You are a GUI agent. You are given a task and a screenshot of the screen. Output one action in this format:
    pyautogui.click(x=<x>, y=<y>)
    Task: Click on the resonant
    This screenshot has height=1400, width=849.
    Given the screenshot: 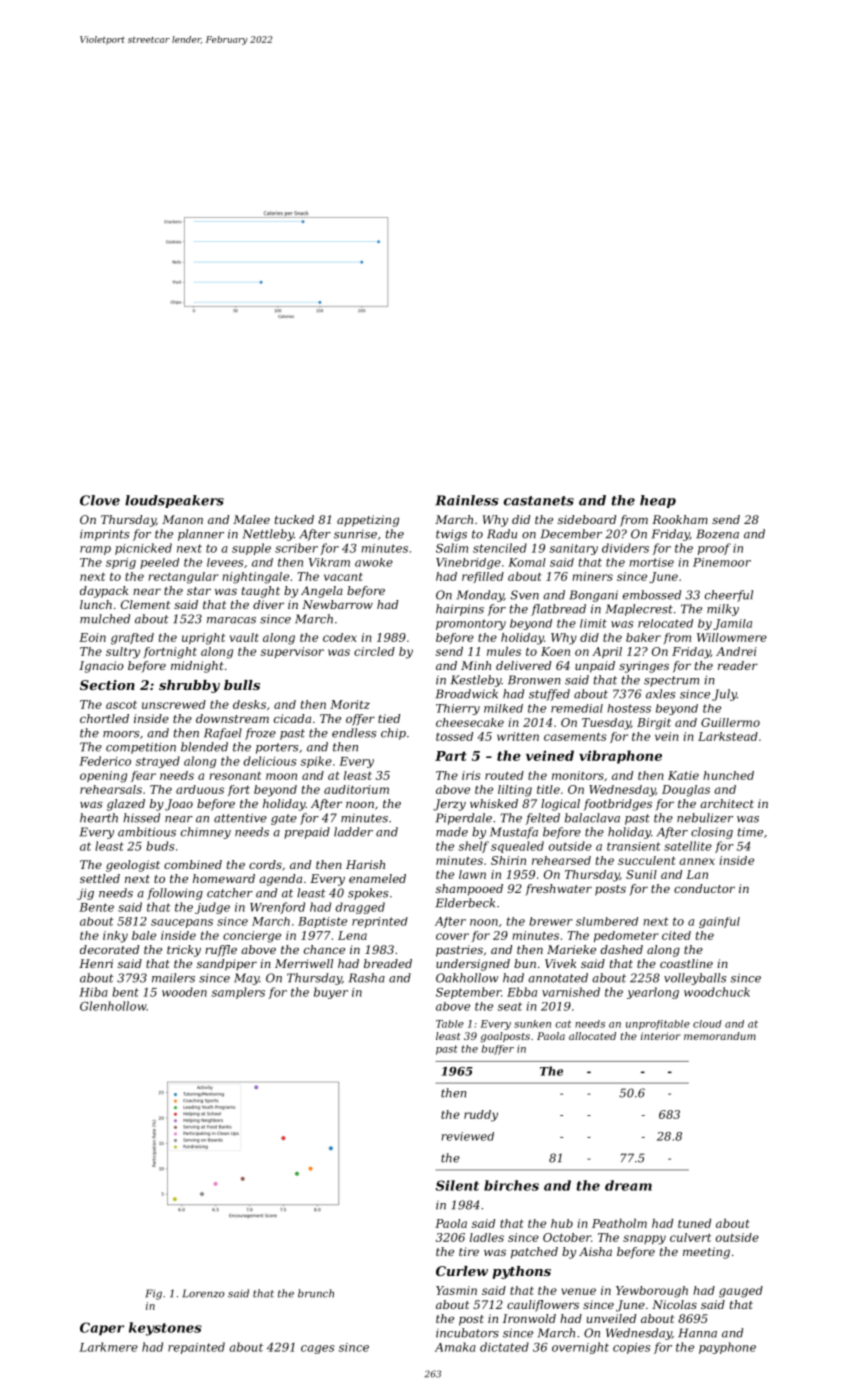 What is the action you would take?
    pyautogui.click(x=235, y=776)
